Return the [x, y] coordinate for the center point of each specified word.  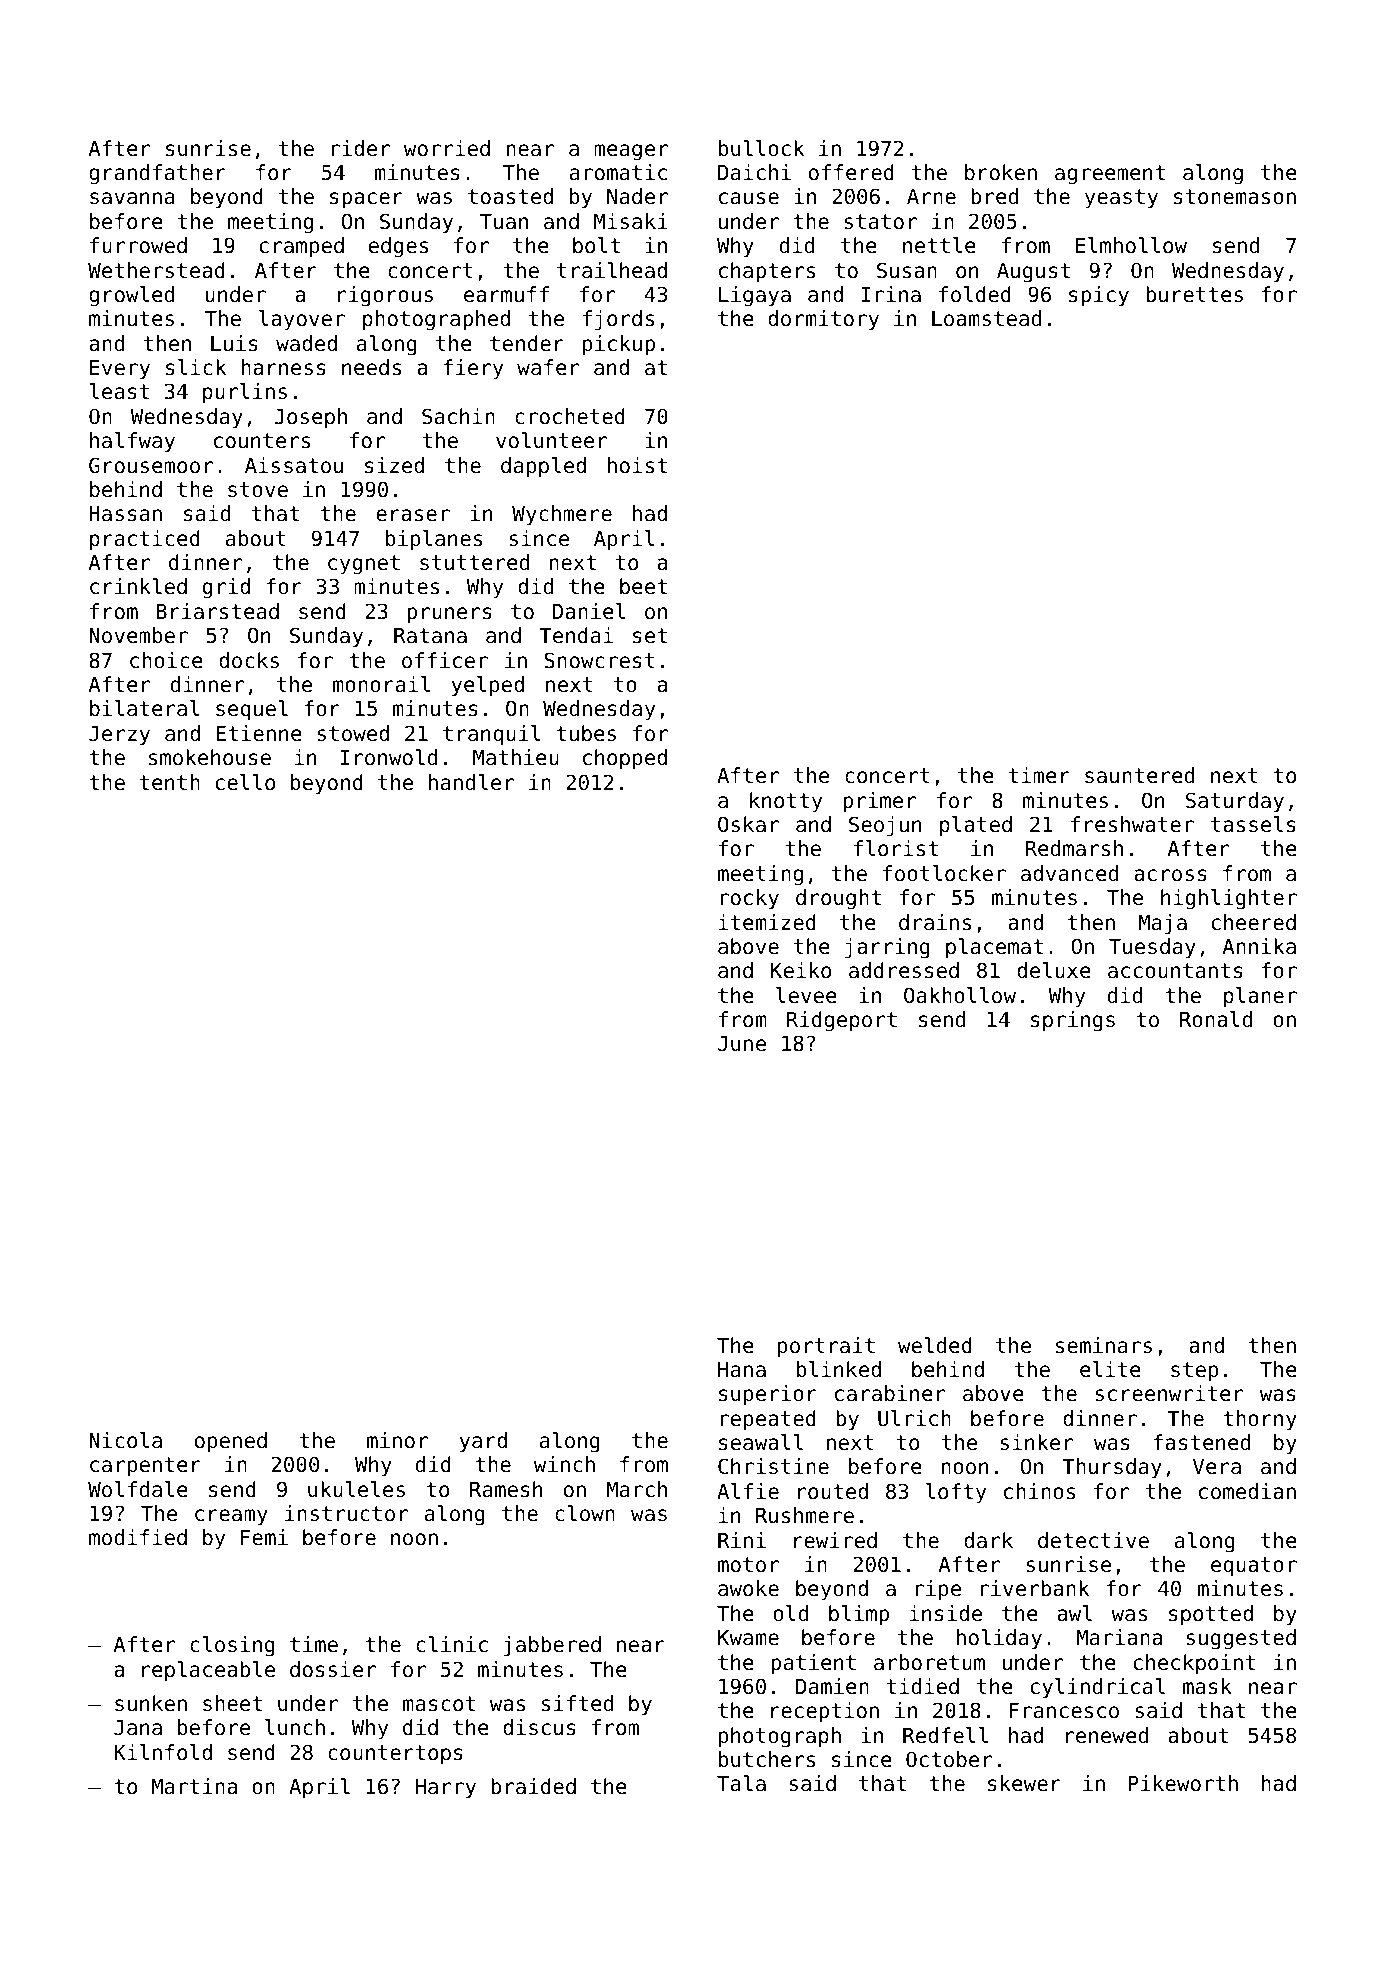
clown [585, 1513]
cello [245, 782]
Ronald [1216, 1019]
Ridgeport [842, 1021]
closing [232, 1646]
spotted [1211, 1615]
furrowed [138, 245]
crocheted [570, 416]
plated [976, 826]
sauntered [1139, 775]
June [742, 1044]
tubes [586, 733]
